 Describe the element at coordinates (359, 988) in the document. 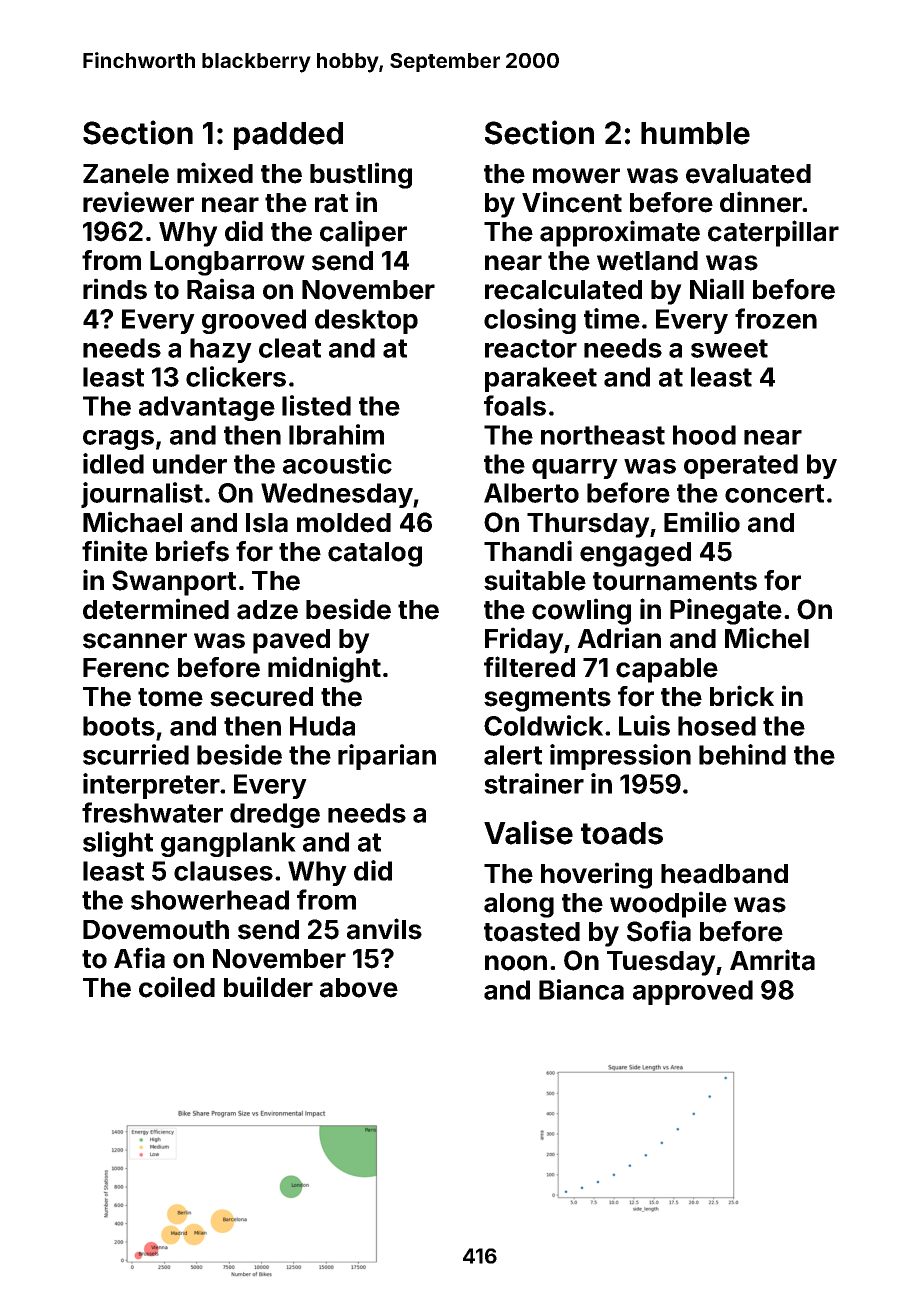

I see `above` at that location.
